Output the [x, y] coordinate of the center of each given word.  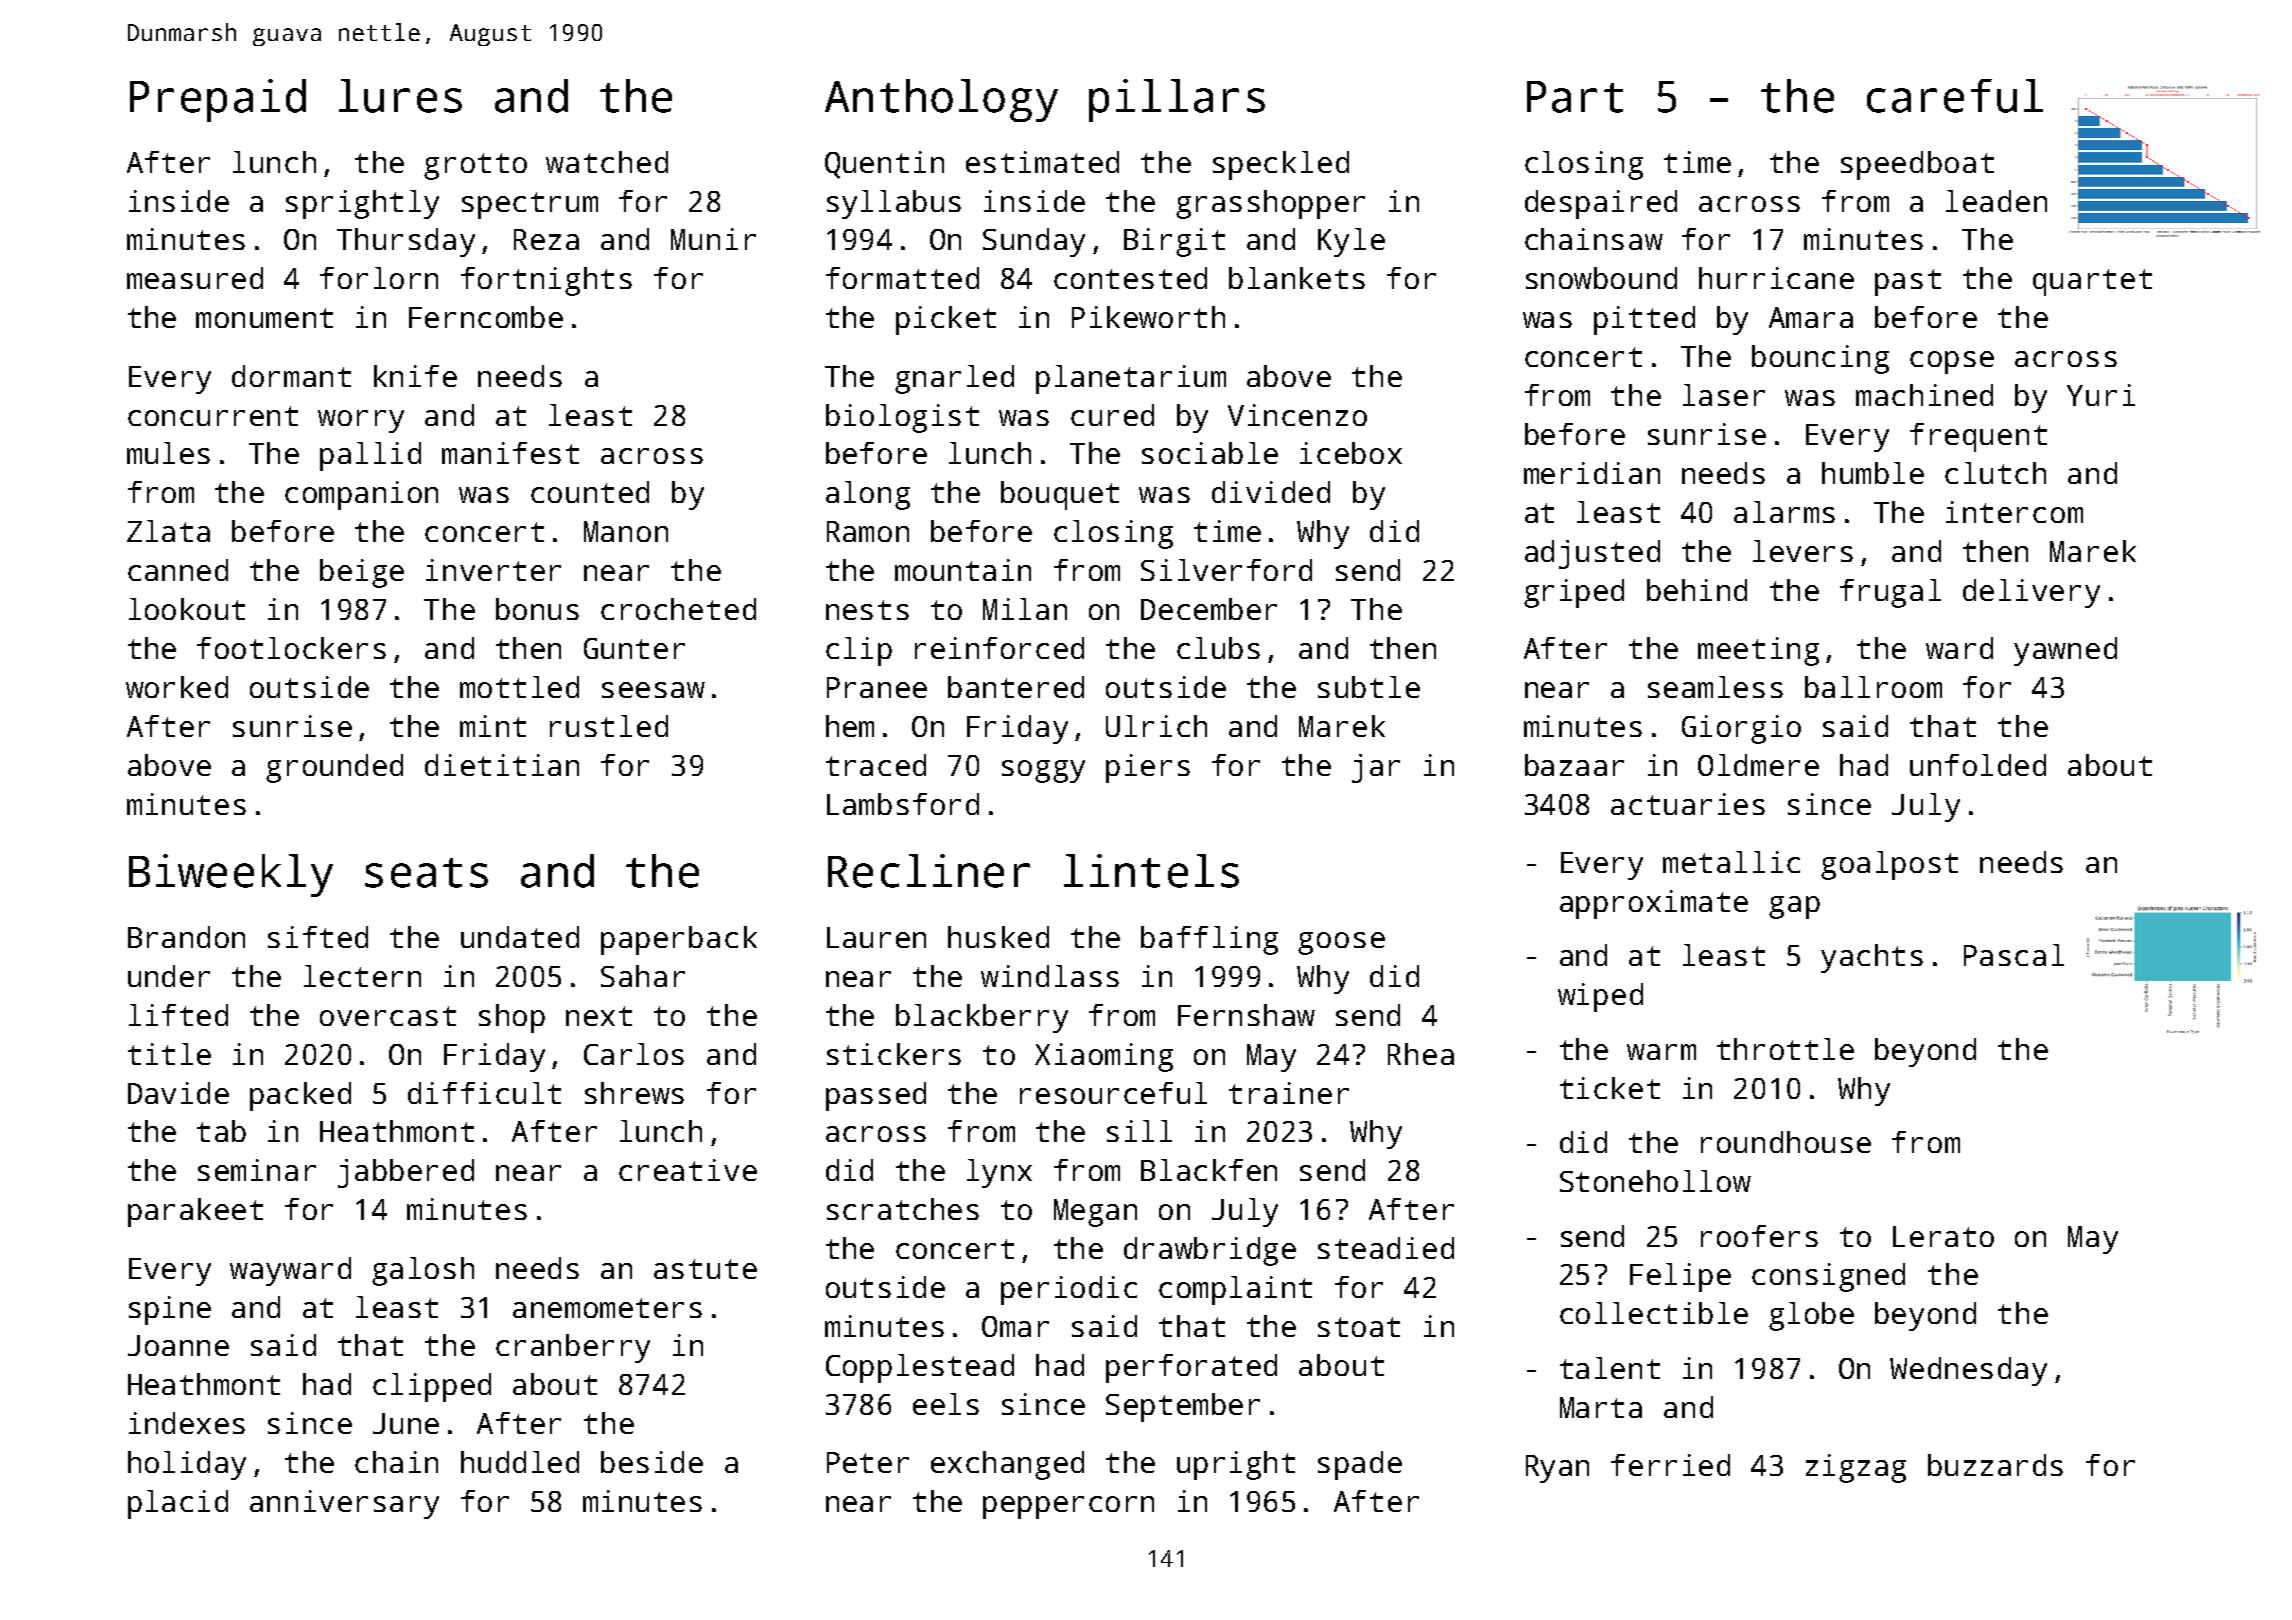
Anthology [941, 100]
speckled [1281, 165]
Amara [1811, 317]
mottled [519, 687]
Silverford [1226, 570]
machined [1924, 395]
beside [652, 1462]
